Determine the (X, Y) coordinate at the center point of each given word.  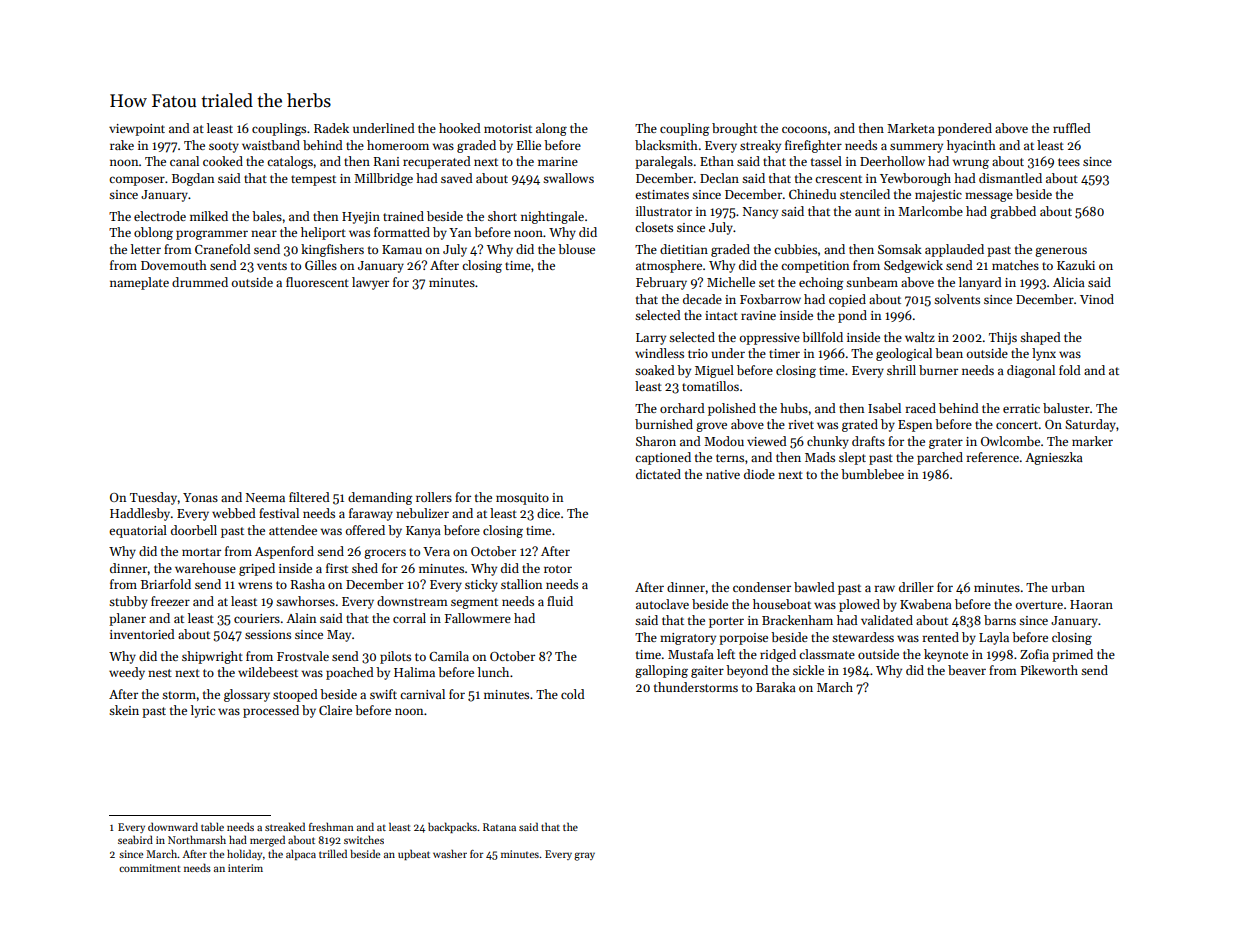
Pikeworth (1049, 670)
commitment (150, 868)
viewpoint (137, 130)
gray (584, 856)
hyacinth (971, 146)
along (551, 129)
